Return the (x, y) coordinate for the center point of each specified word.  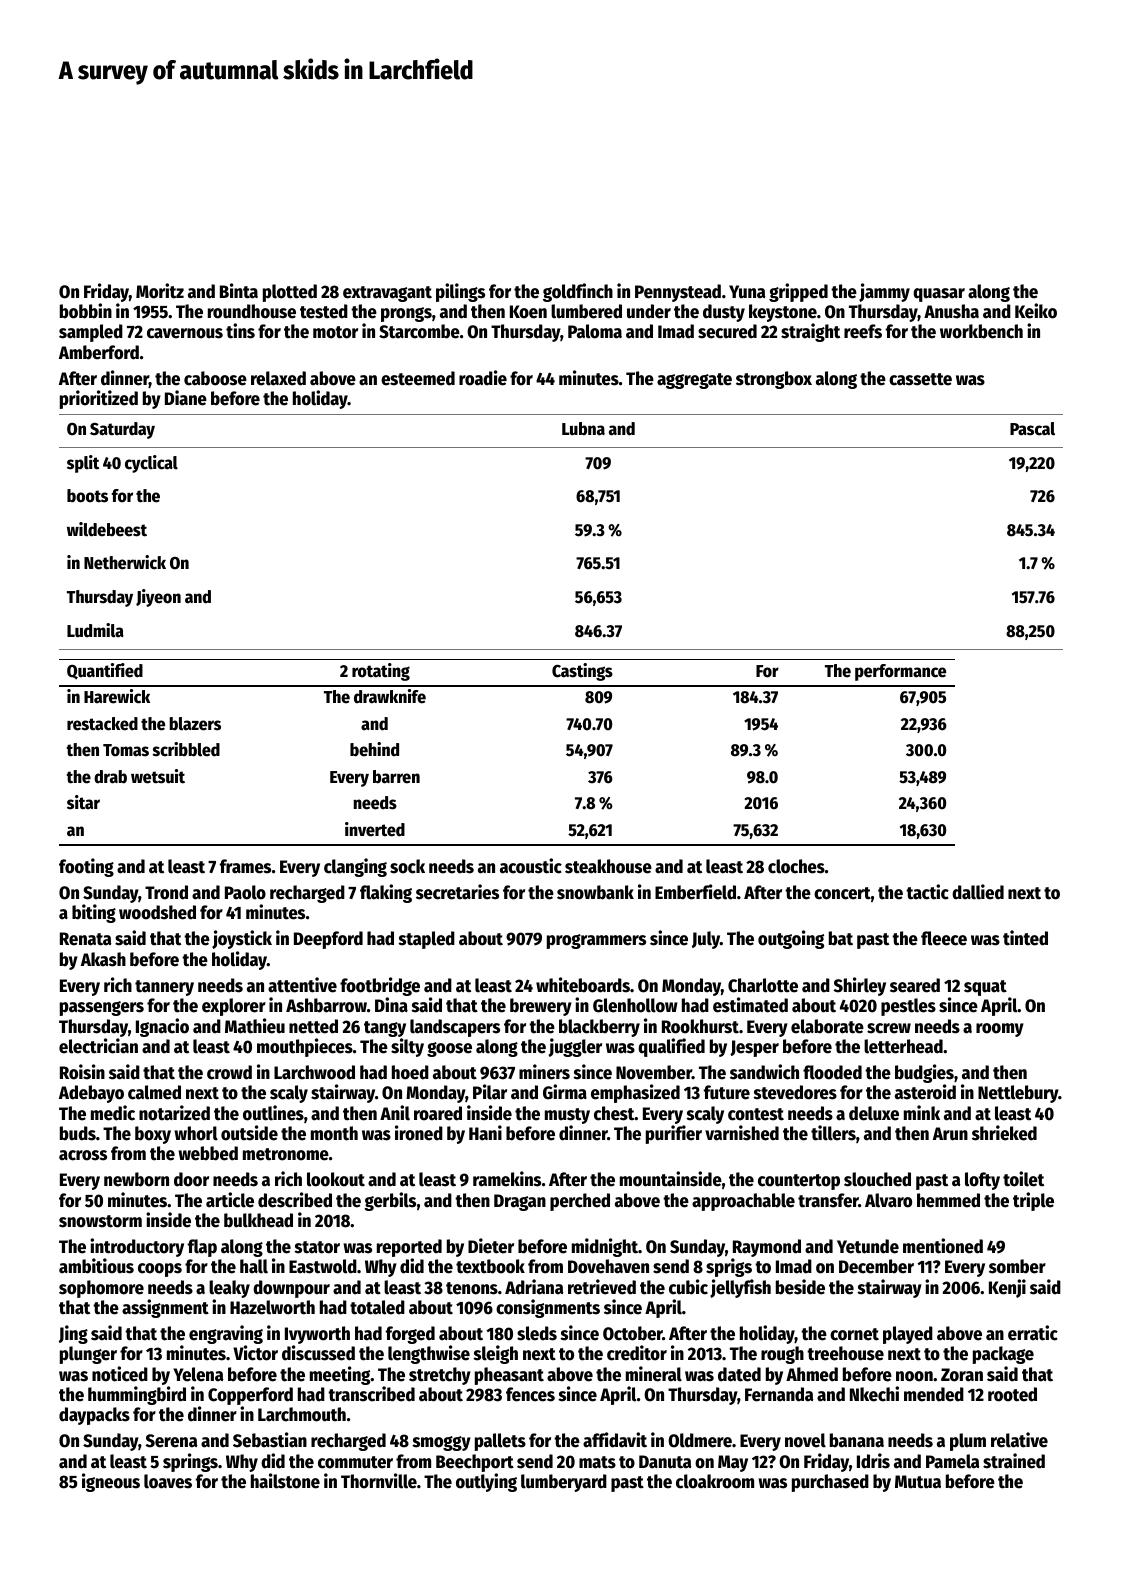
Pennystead (678, 293)
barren (396, 777)
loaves (168, 1481)
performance (900, 672)
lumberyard (564, 1483)
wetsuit (158, 776)
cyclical (151, 464)
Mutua (918, 1482)
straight (810, 332)
